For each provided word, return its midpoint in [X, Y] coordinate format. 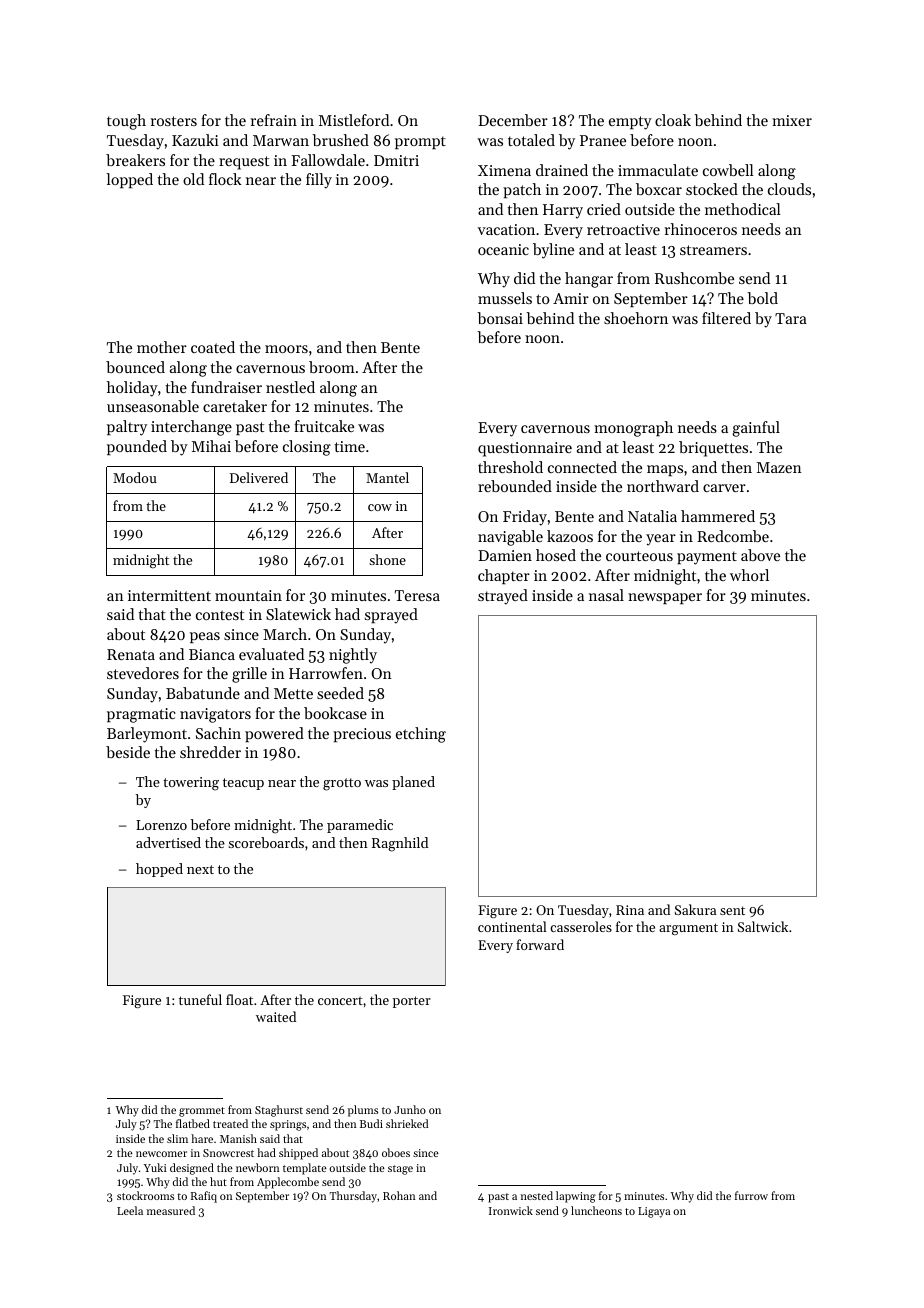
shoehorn [636, 318]
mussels [505, 298]
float [239, 999]
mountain [248, 595]
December [513, 120]
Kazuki [195, 140]
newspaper [665, 598]
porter [412, 1002]
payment [707, 558]
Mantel [387, 477]
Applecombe [288, 1183]
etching [421, 735]
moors [286, 349]
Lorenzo [161, 825]
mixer [792, 120]
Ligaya [654, 1212]
